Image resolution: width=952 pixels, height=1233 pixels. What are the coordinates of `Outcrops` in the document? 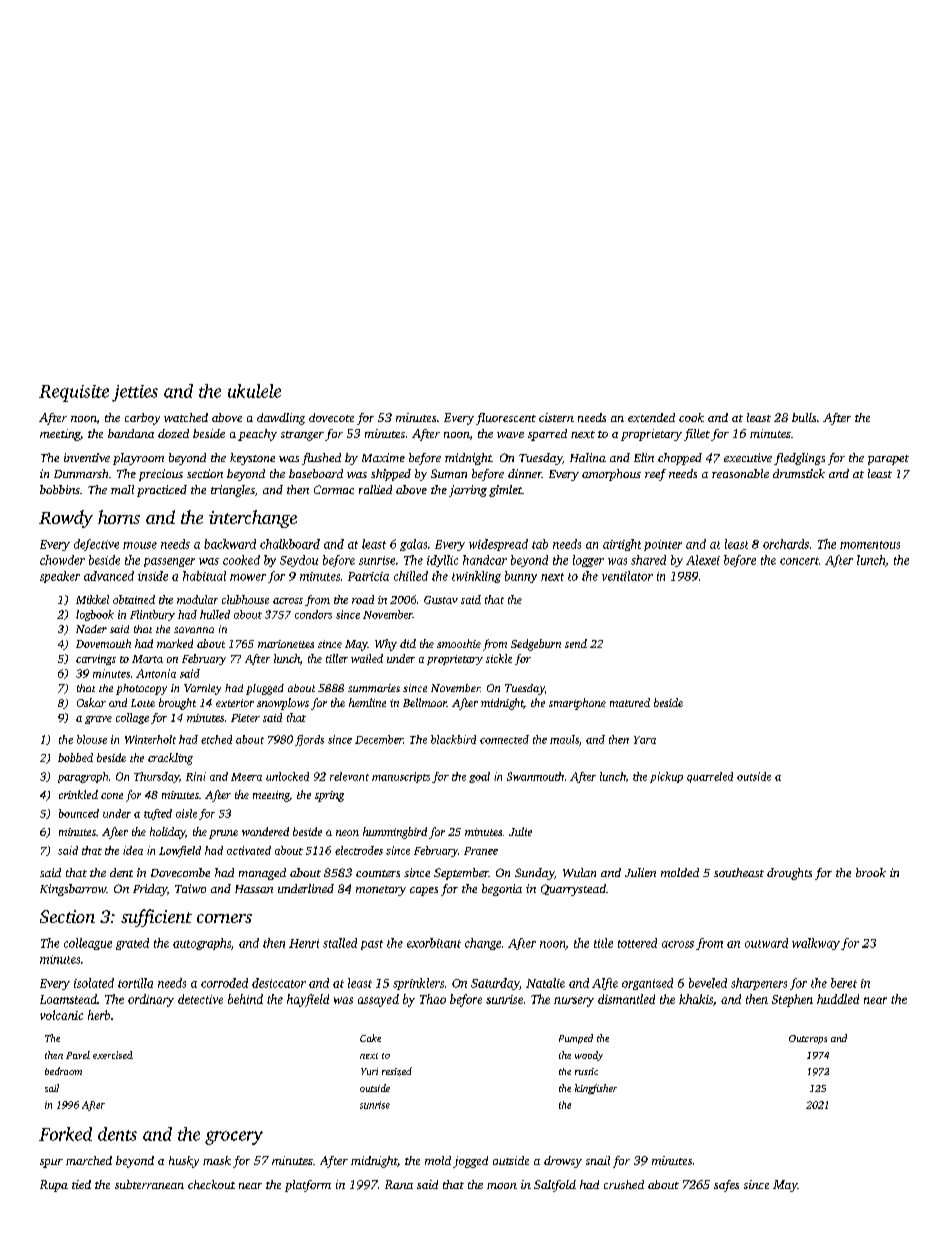 It's located at (808, 1039).
